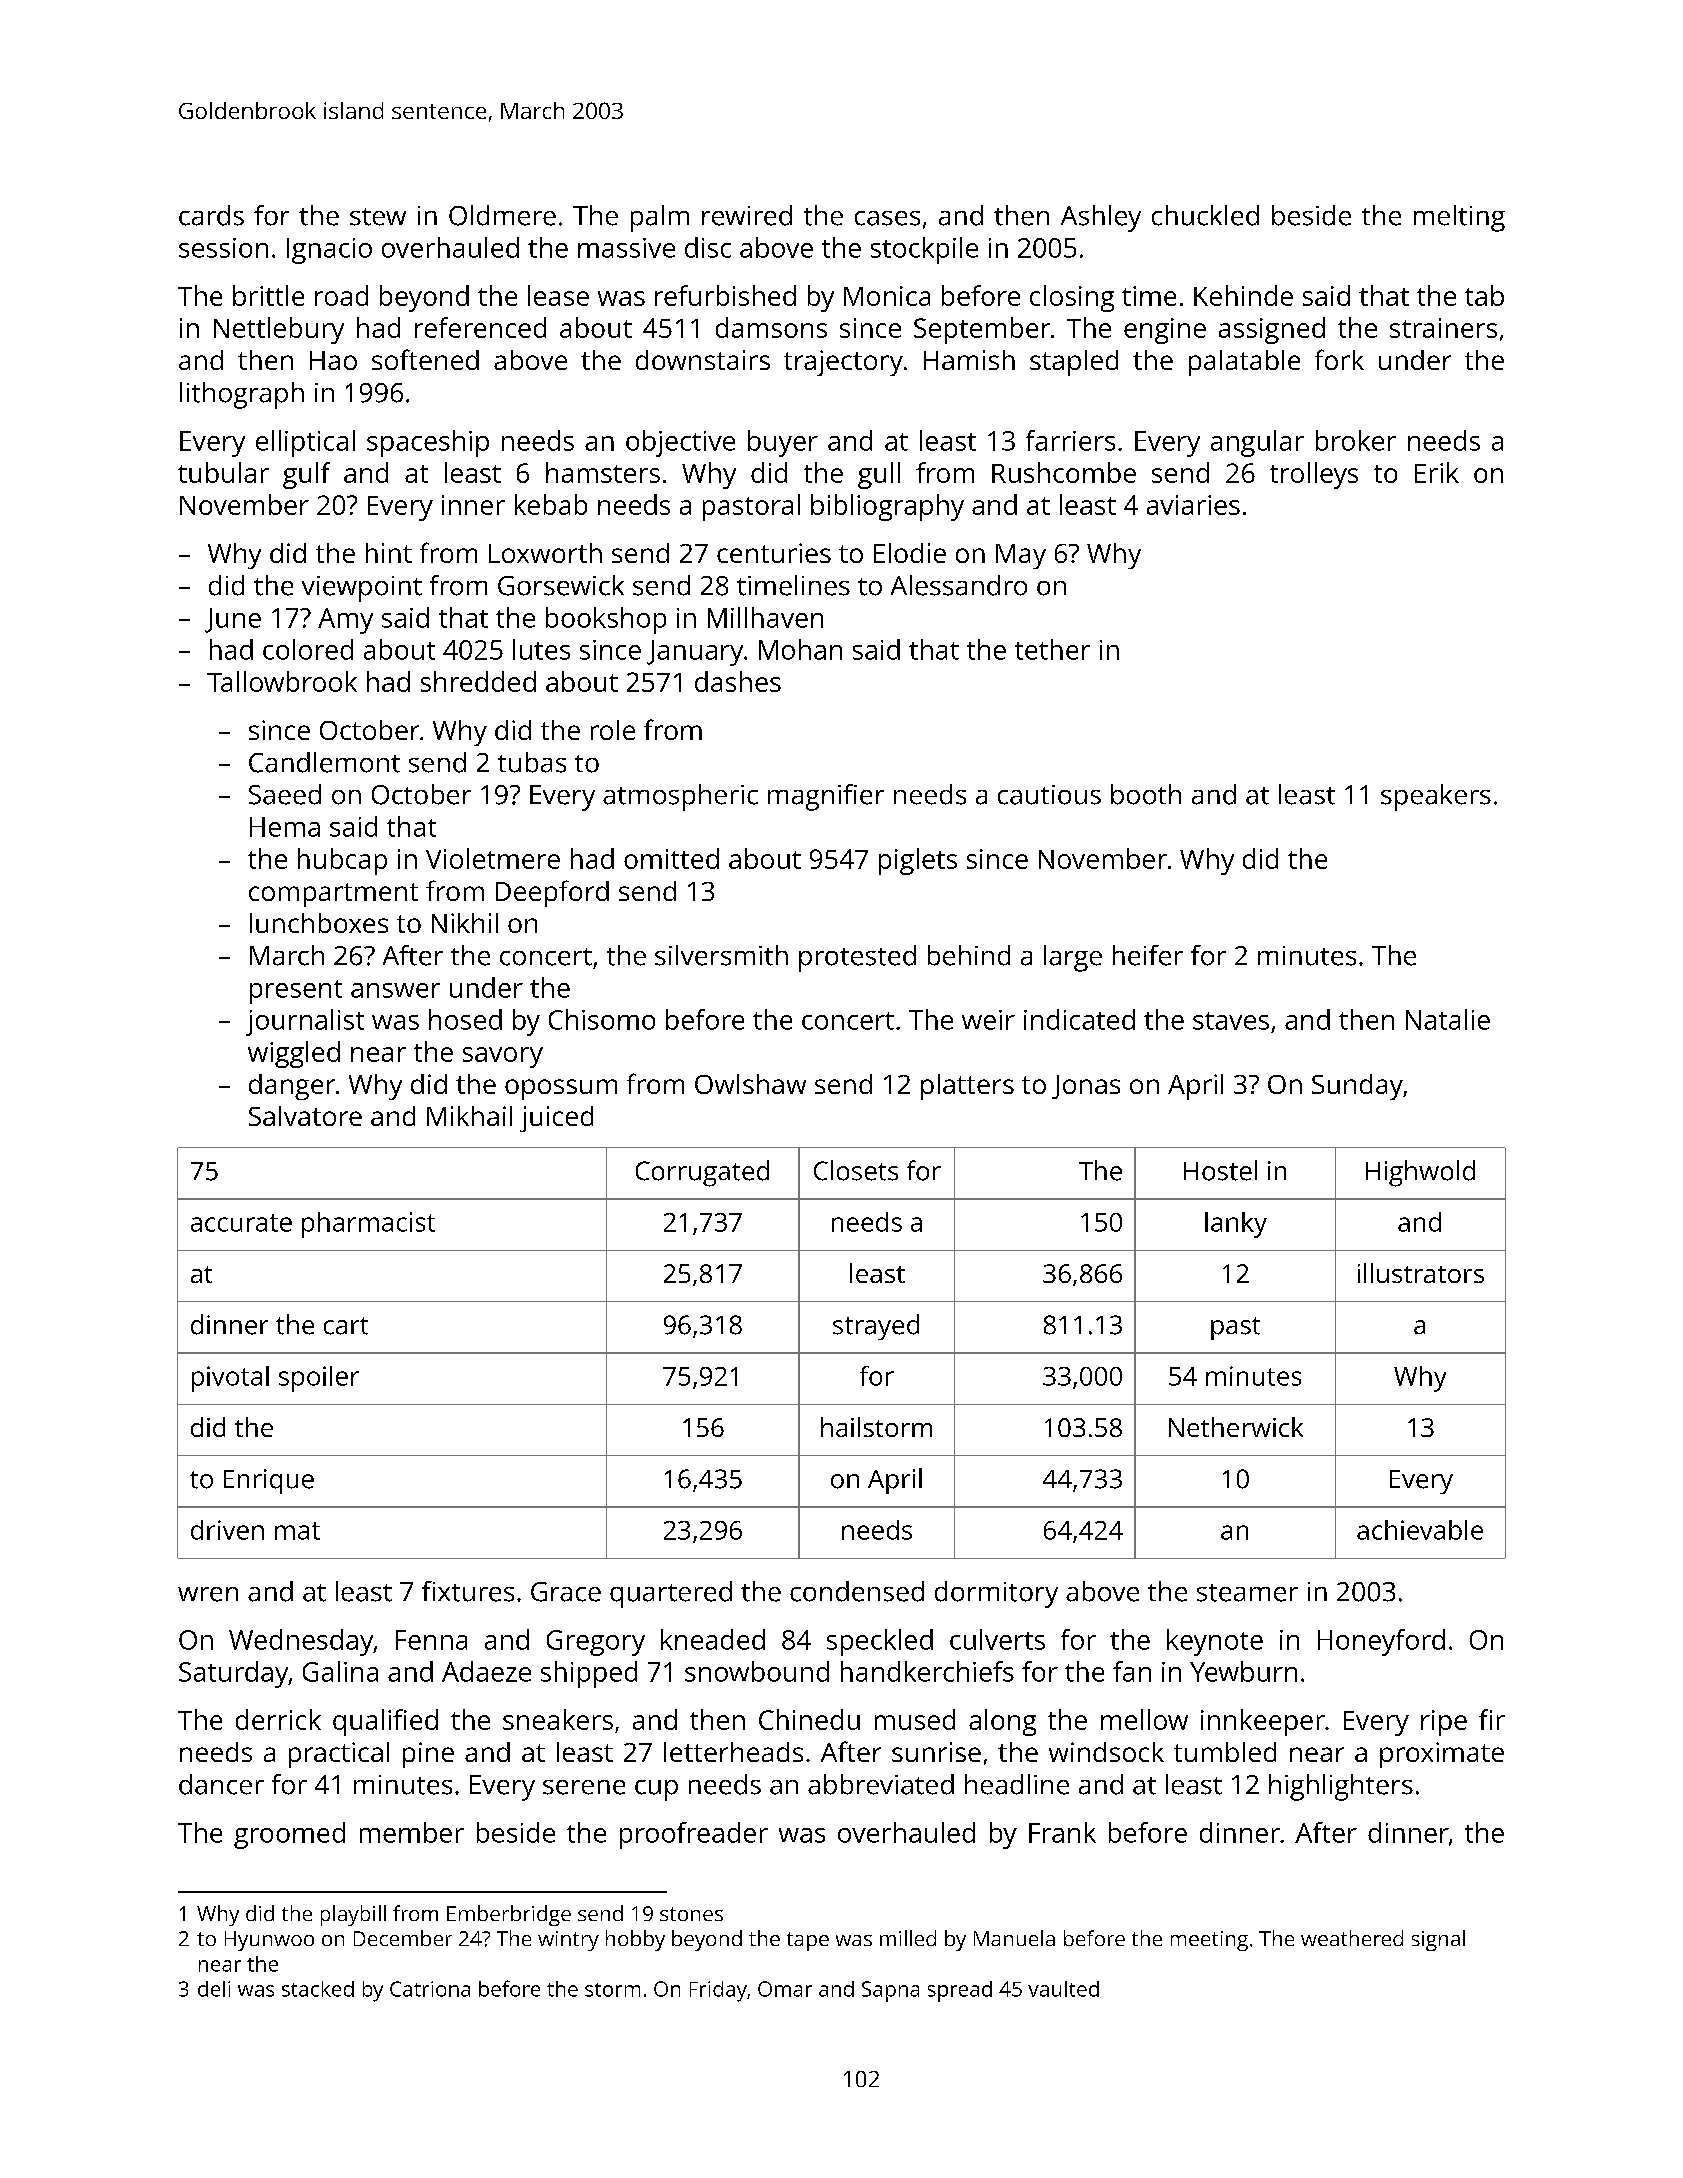 This screenshot has width=1683, height=2178. Describe the element at coordinates (1459, 218) in the screenshot. I see `melting` at that location.
